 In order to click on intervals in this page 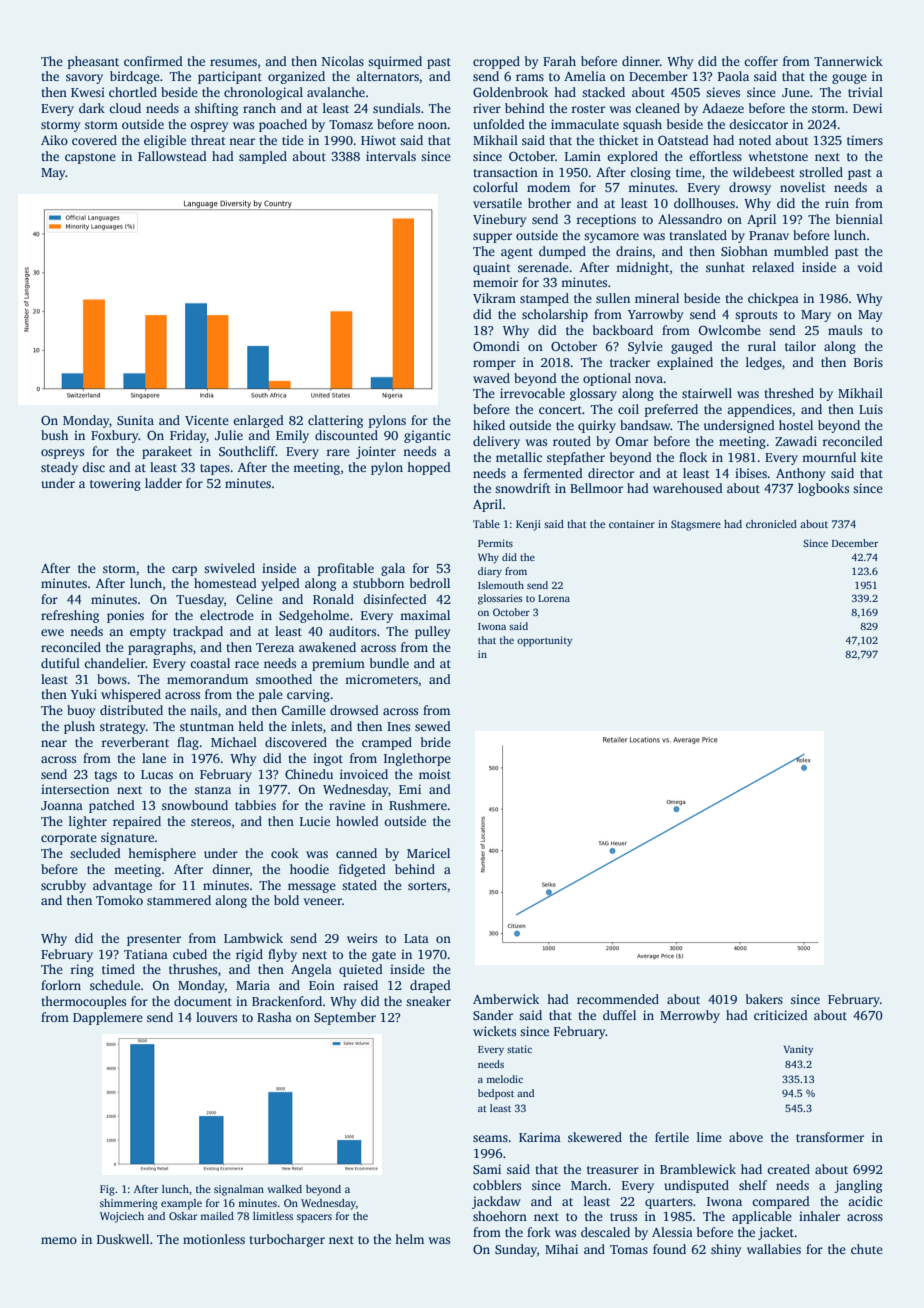, I will do `click(391, 156)`.
